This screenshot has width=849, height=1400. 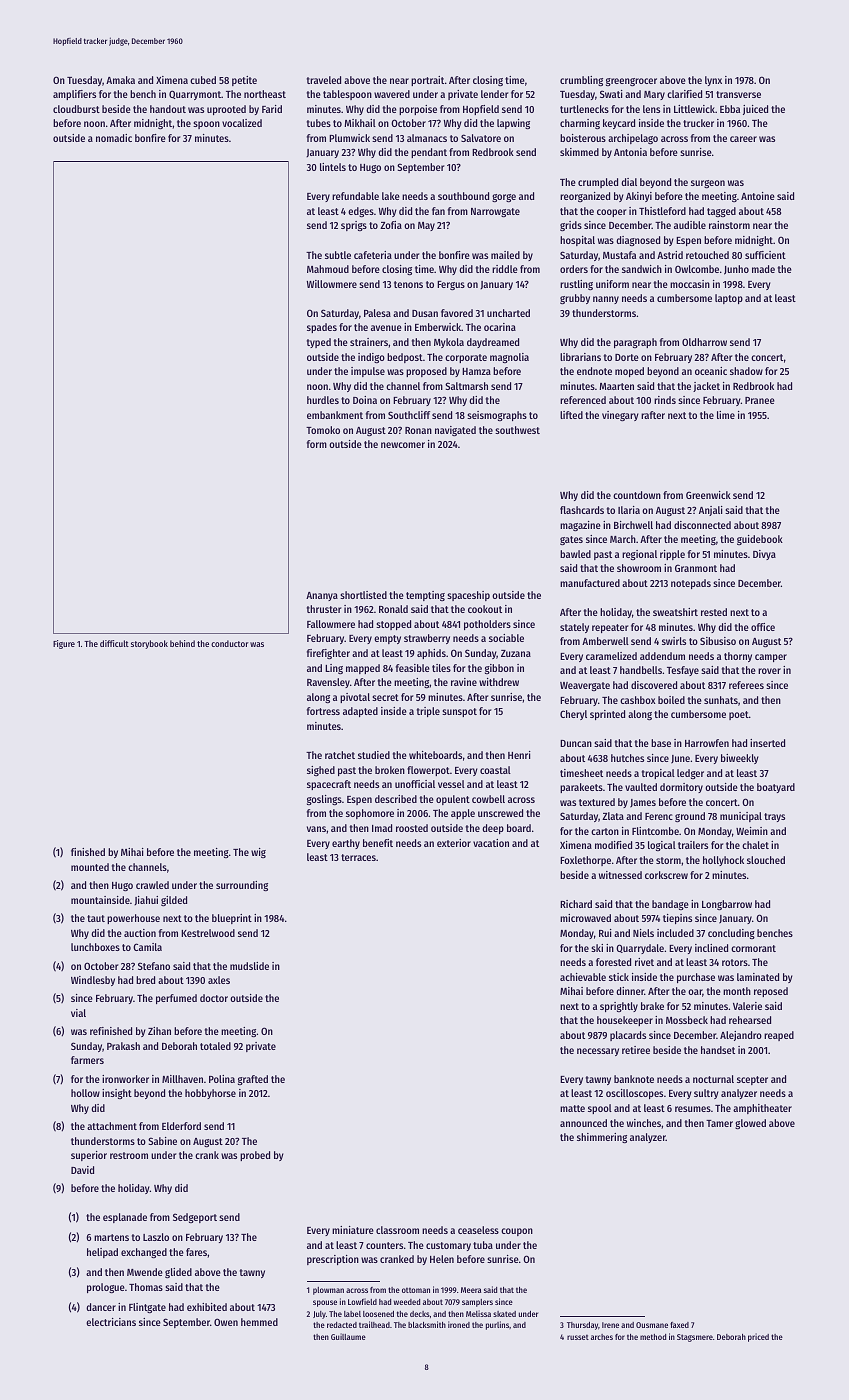 What do you see at coordinates (322, 596) in the screenshot?
I see `Ananya` at bounding box center [322, 596].
